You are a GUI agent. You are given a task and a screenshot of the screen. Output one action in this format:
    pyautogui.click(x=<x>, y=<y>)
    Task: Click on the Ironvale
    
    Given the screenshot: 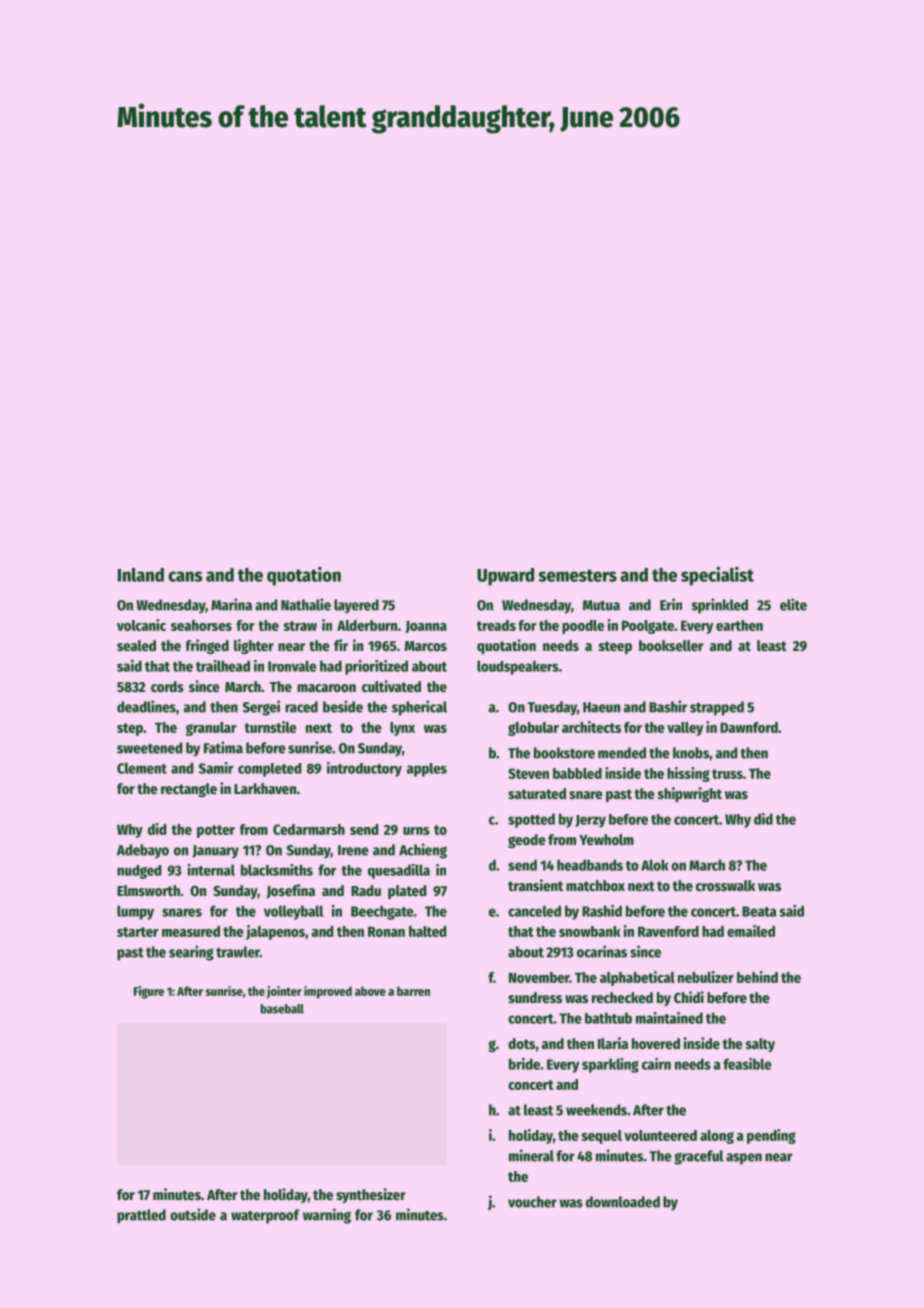 What is the action you would take?
    pyautogui.click(x=292, y=666)
